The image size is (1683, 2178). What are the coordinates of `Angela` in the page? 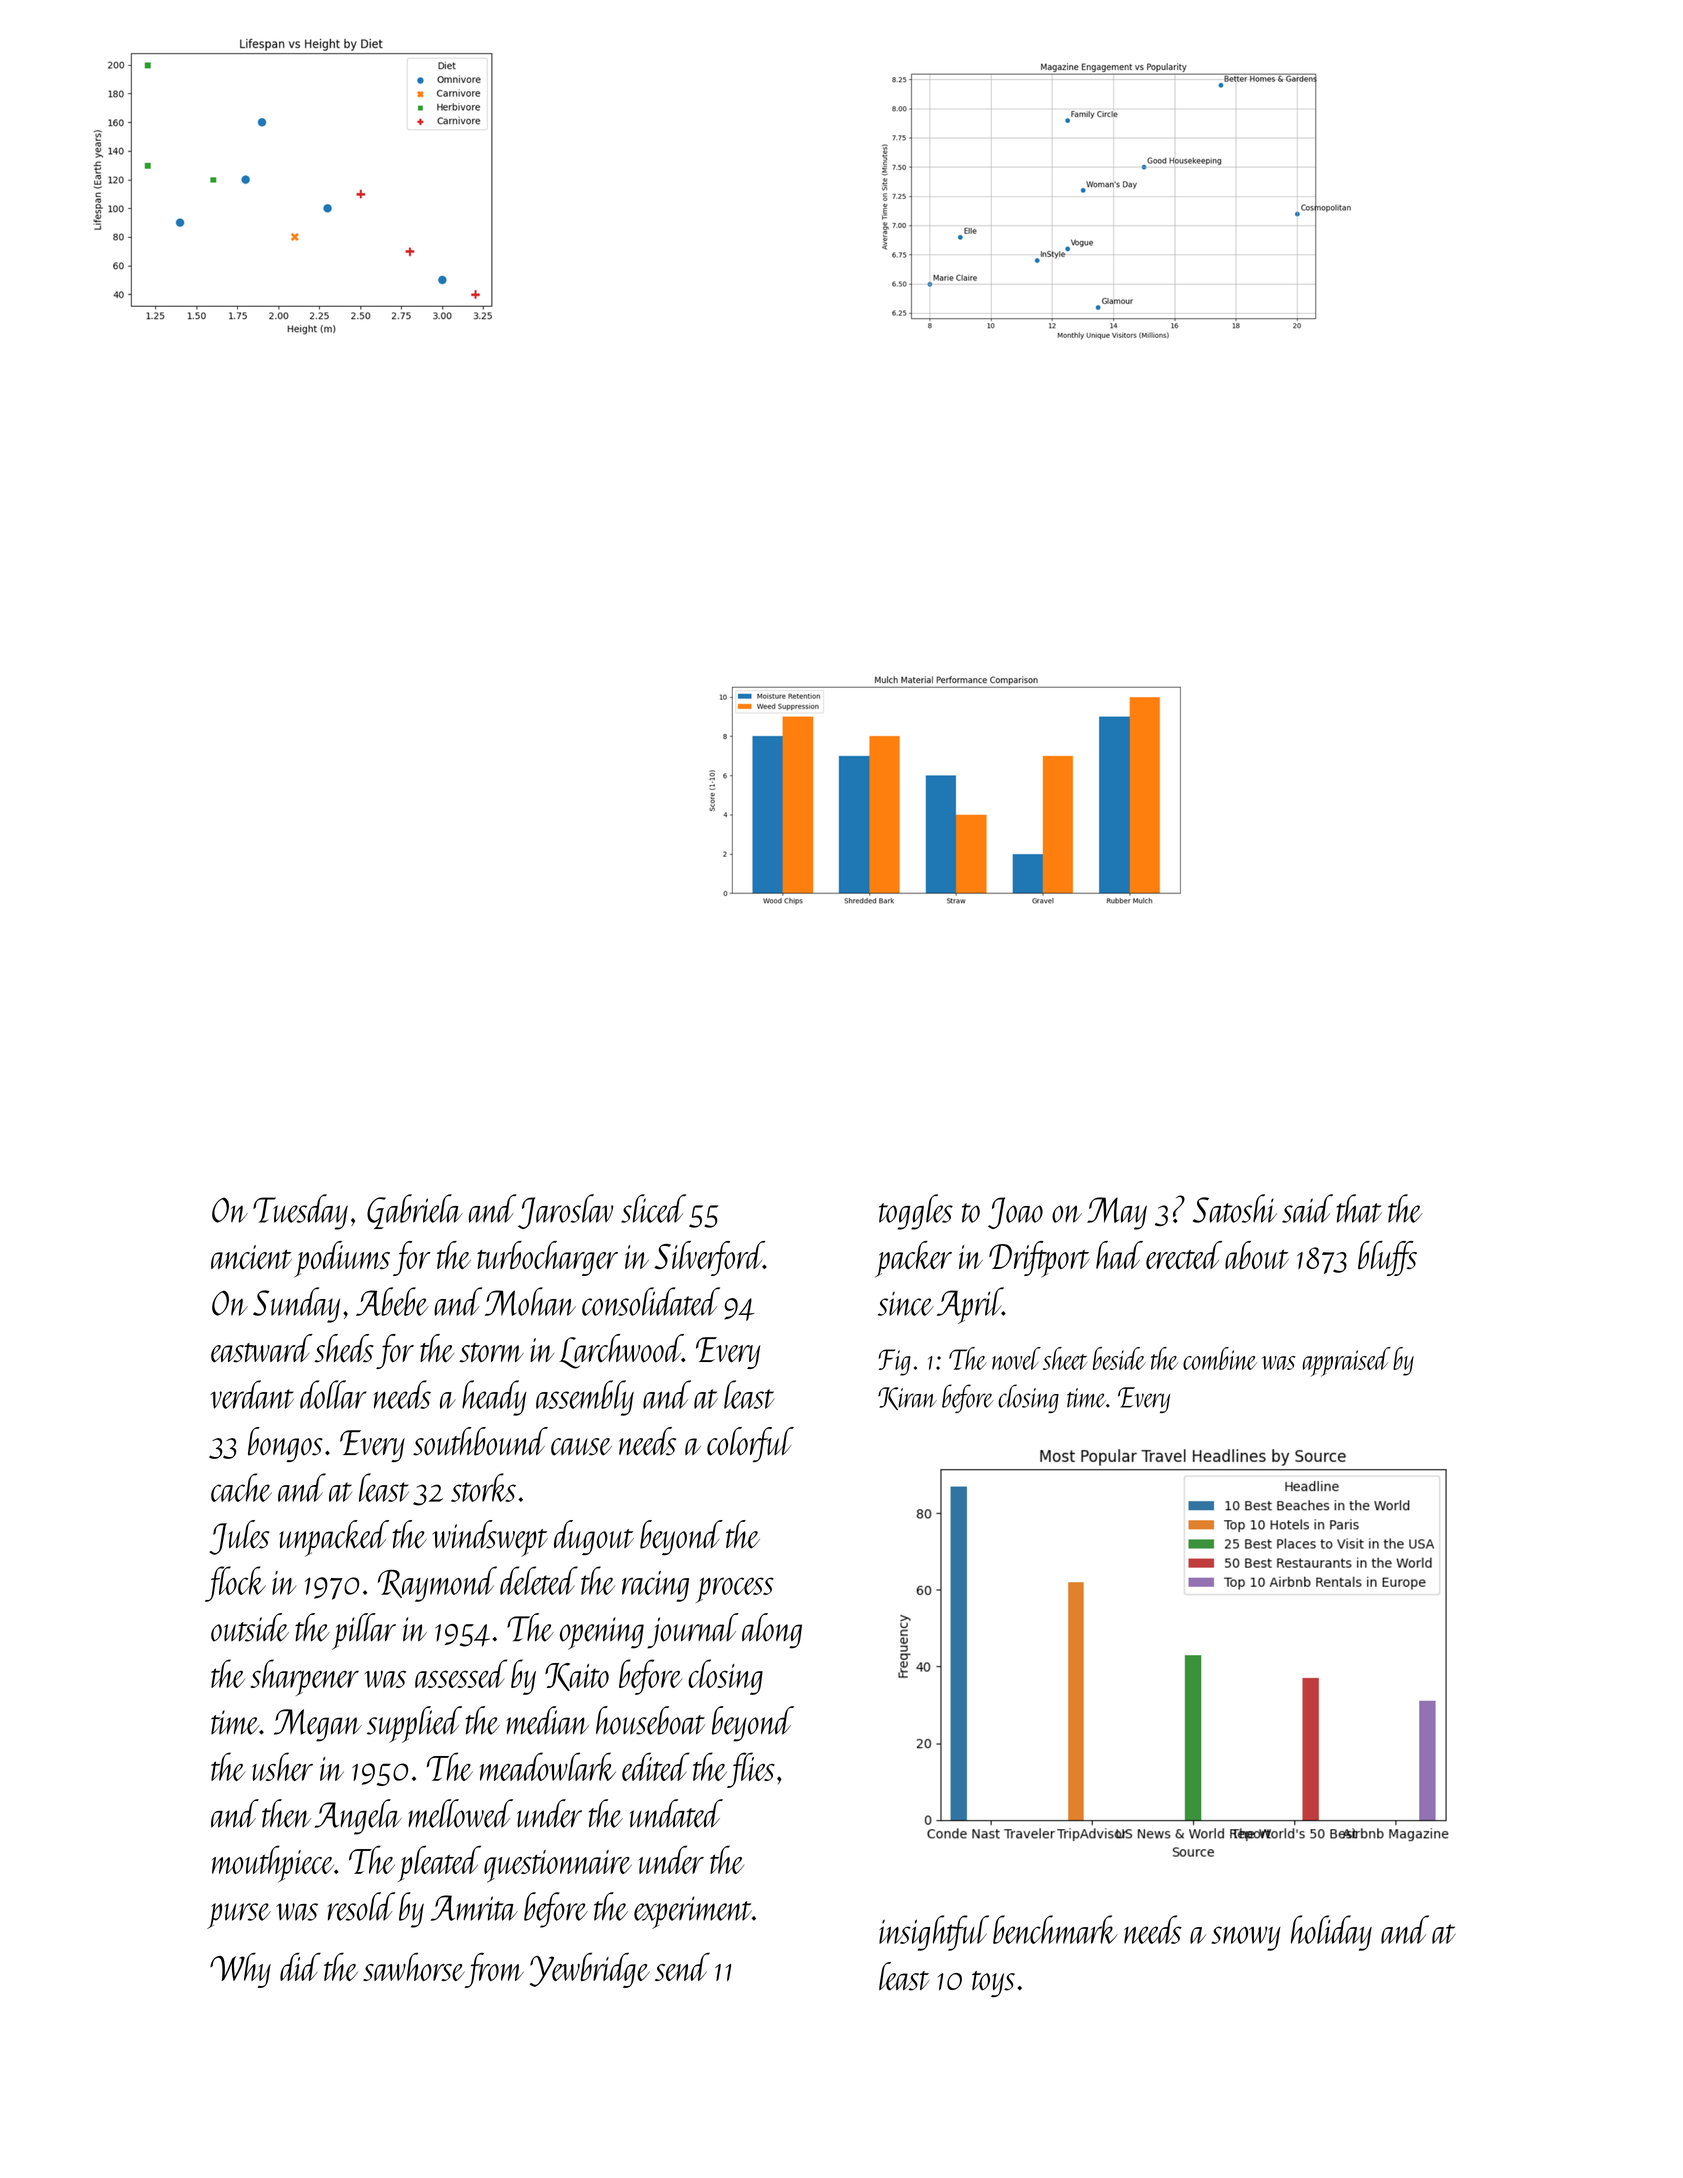 It's located at (358, 1817).
